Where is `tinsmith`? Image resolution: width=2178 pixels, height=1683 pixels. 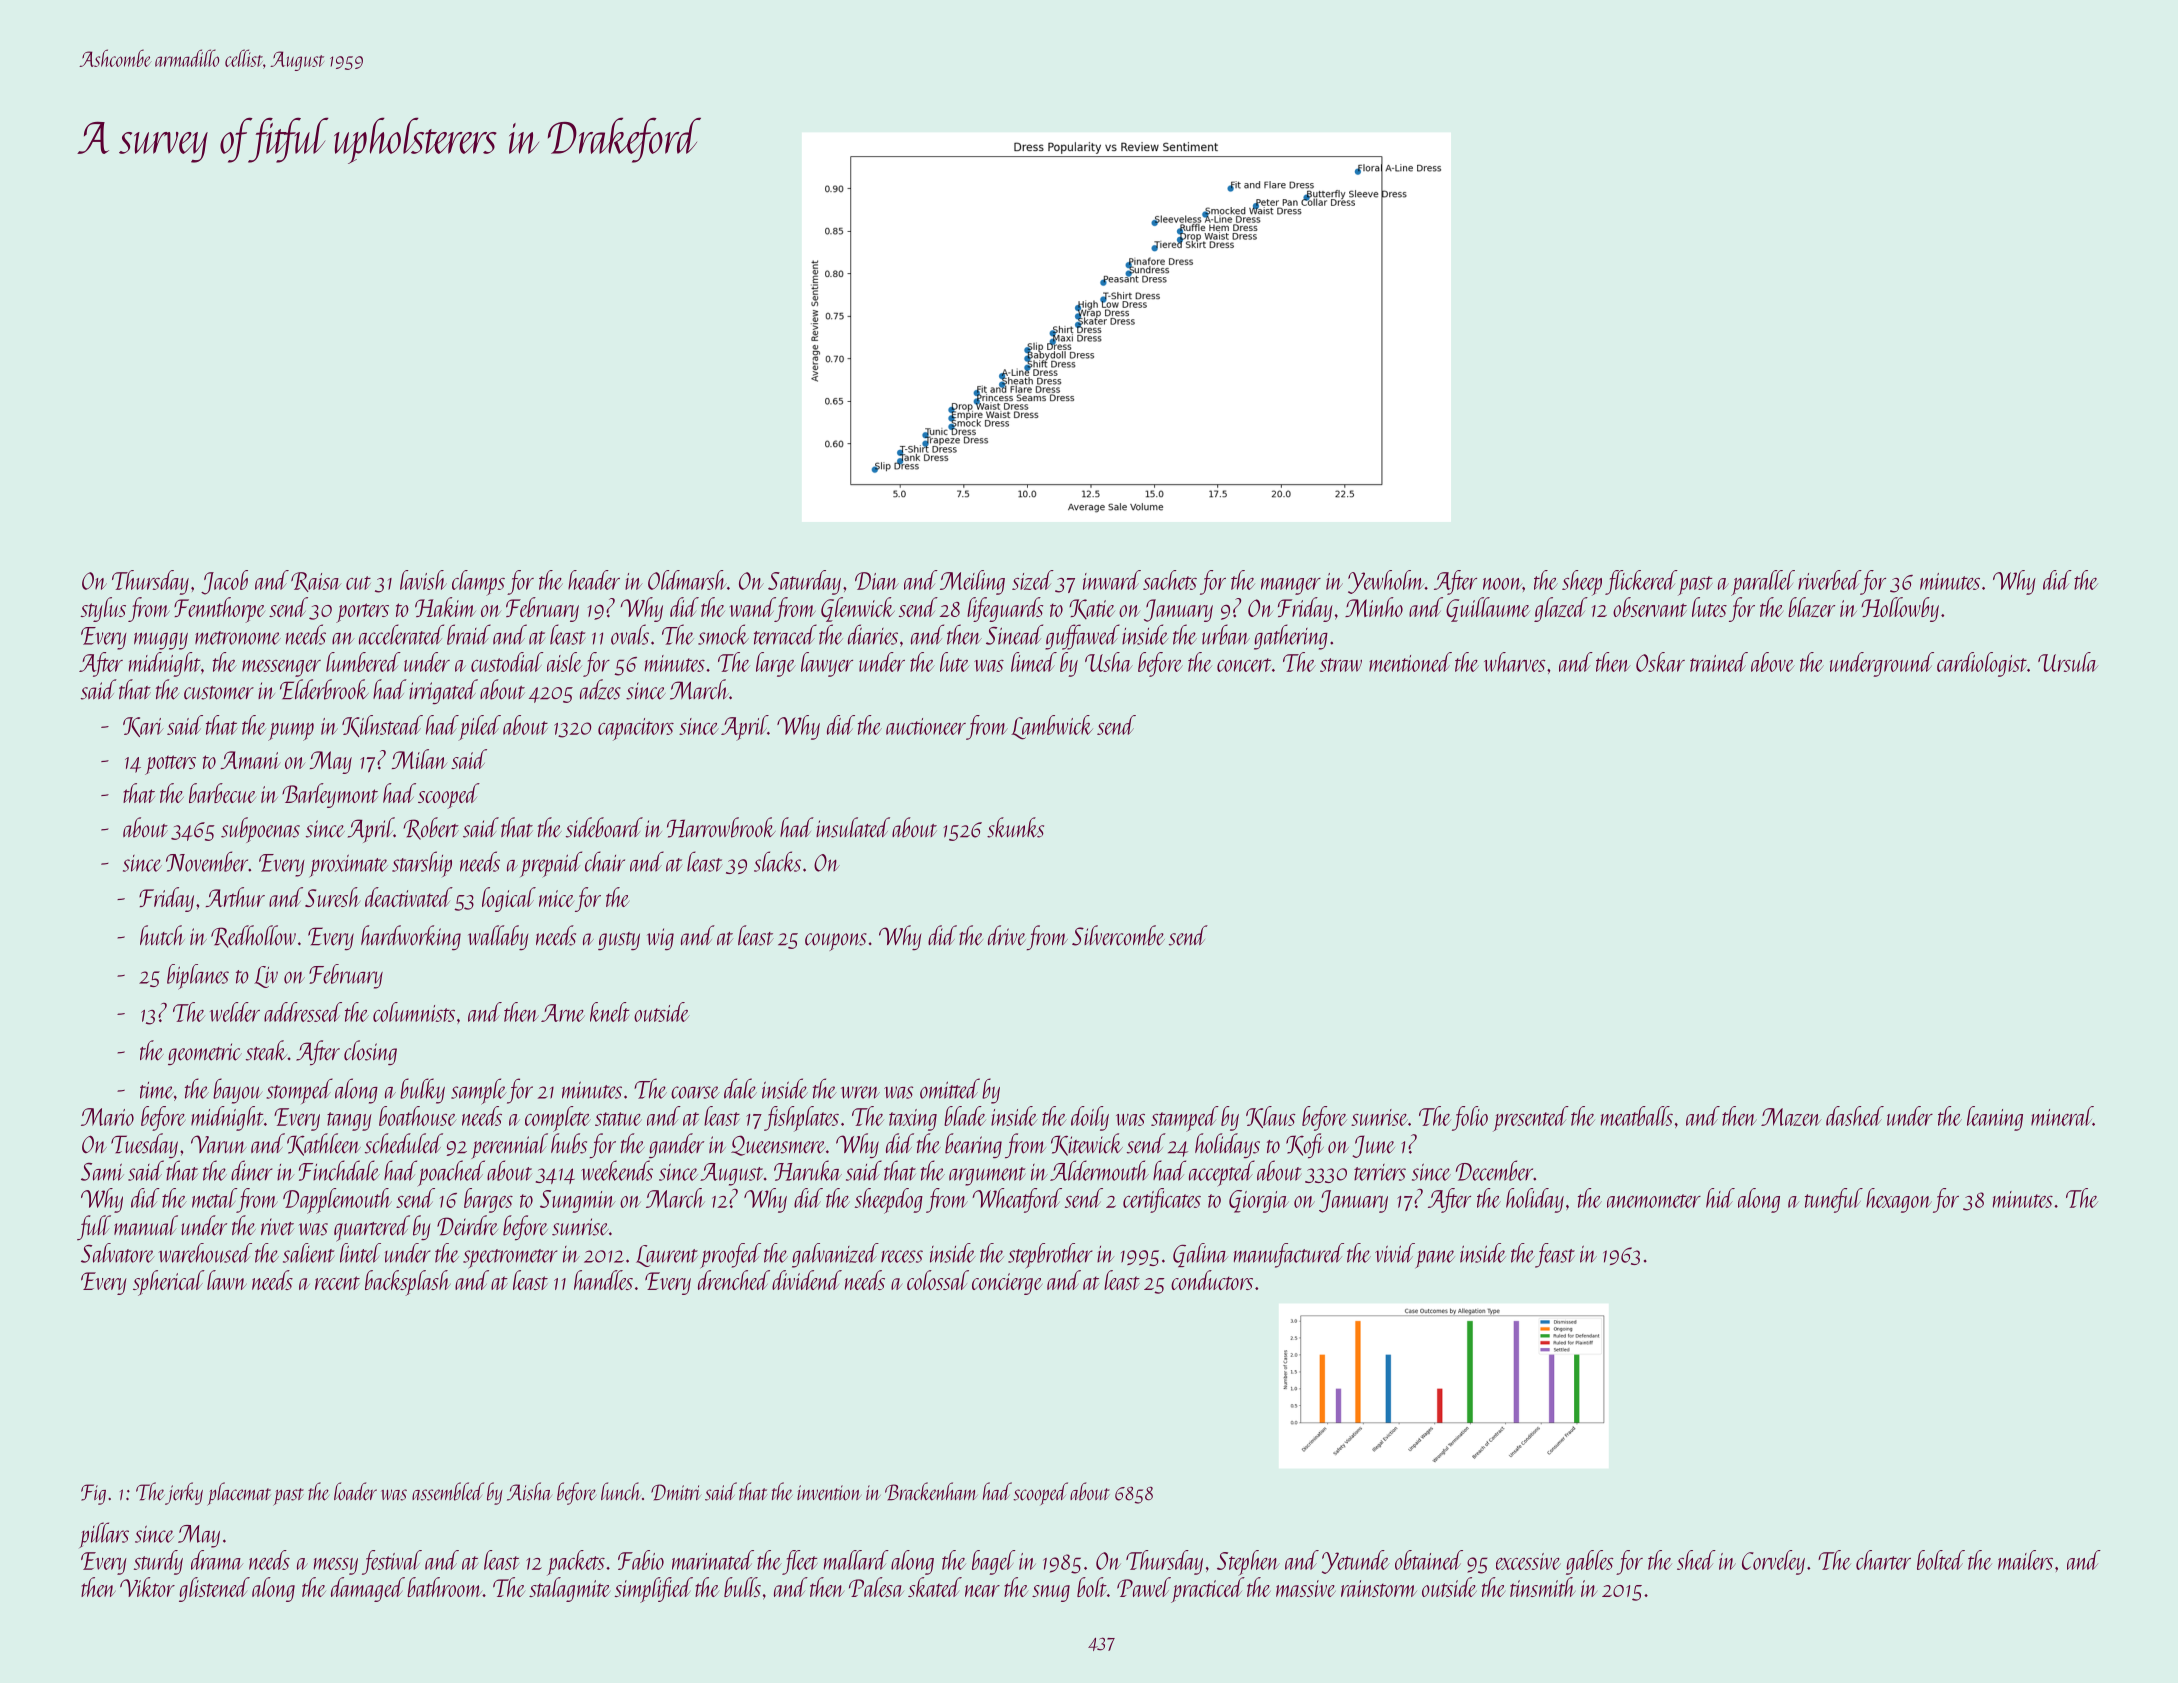
tinsmith is located at coordinates (1543, 1587).
